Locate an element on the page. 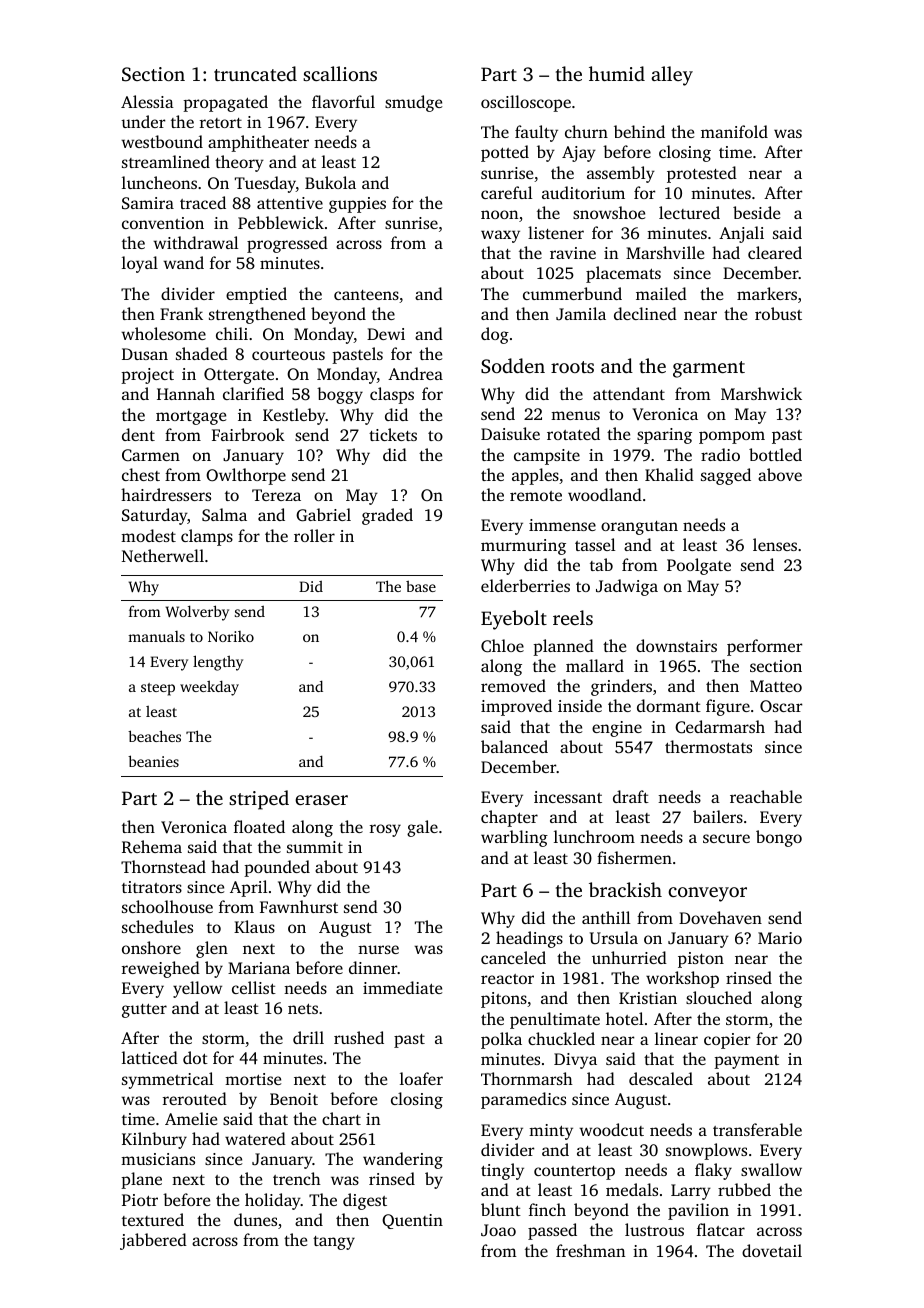 The image size is (924, 1308). under is located at coordinates (143, 121).
